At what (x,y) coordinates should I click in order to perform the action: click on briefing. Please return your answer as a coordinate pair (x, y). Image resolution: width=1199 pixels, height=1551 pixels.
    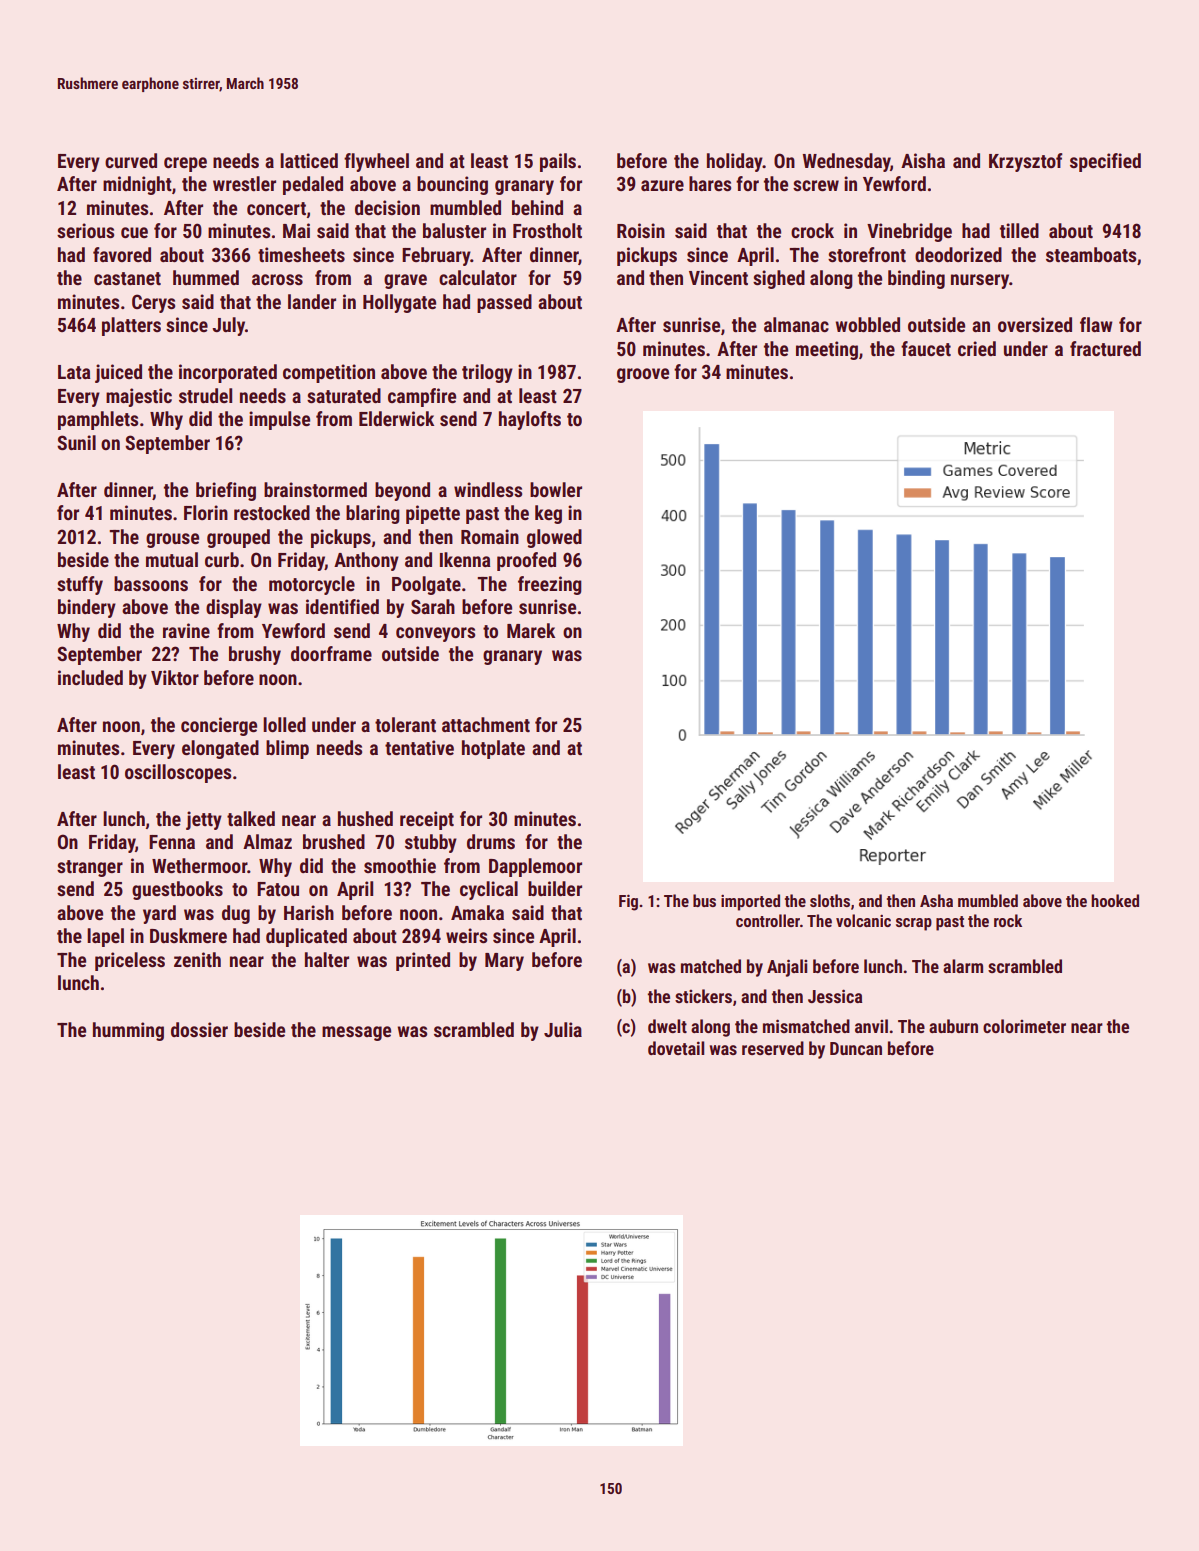
    Looking at the image, I should click on (226, 491).
